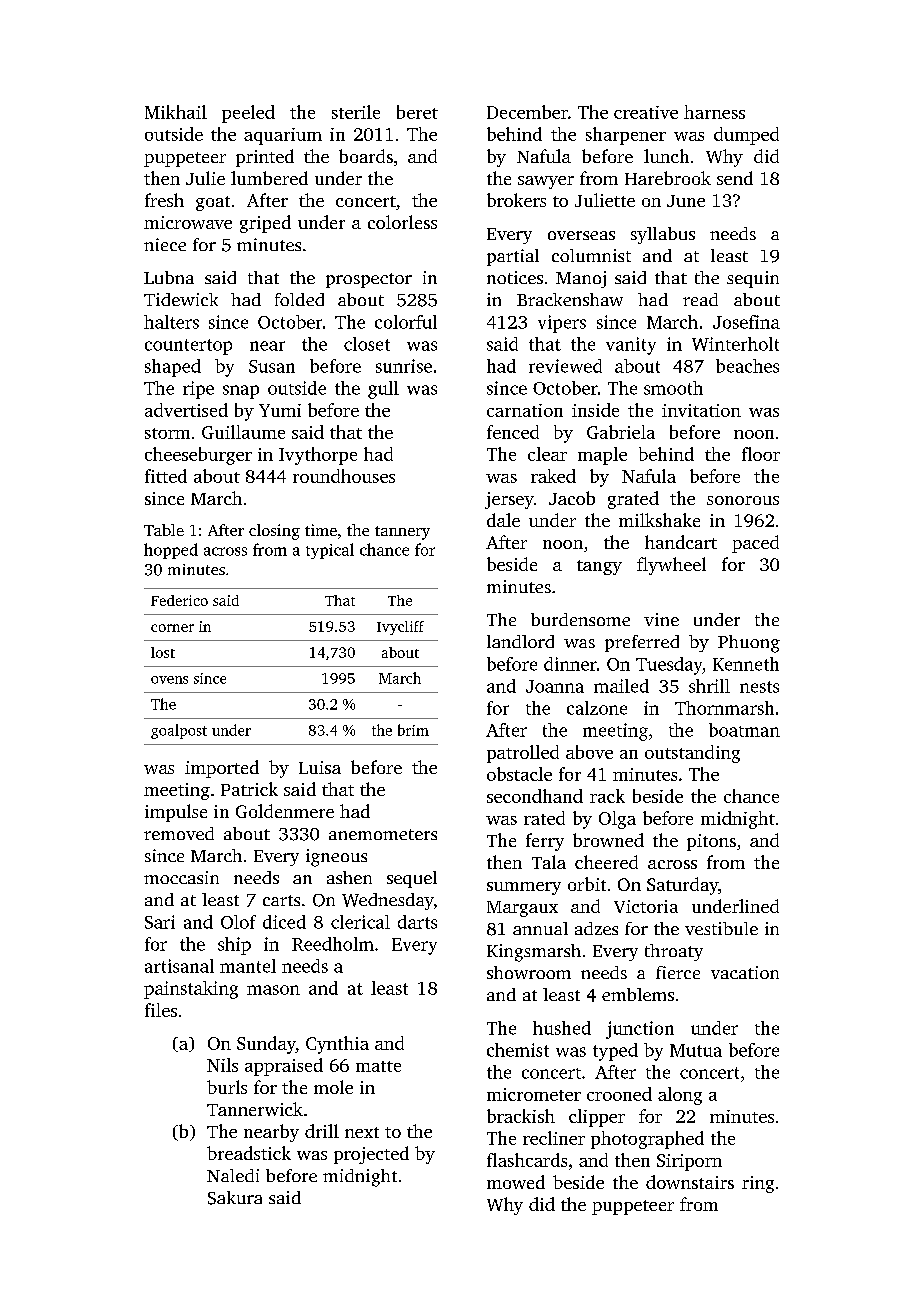 The width and height of the screenshot is (924, 1314). What do you see at coordinates (235, 1198) in the screenshot?
I see `Sakura` at bounding box center [235, 1198].
